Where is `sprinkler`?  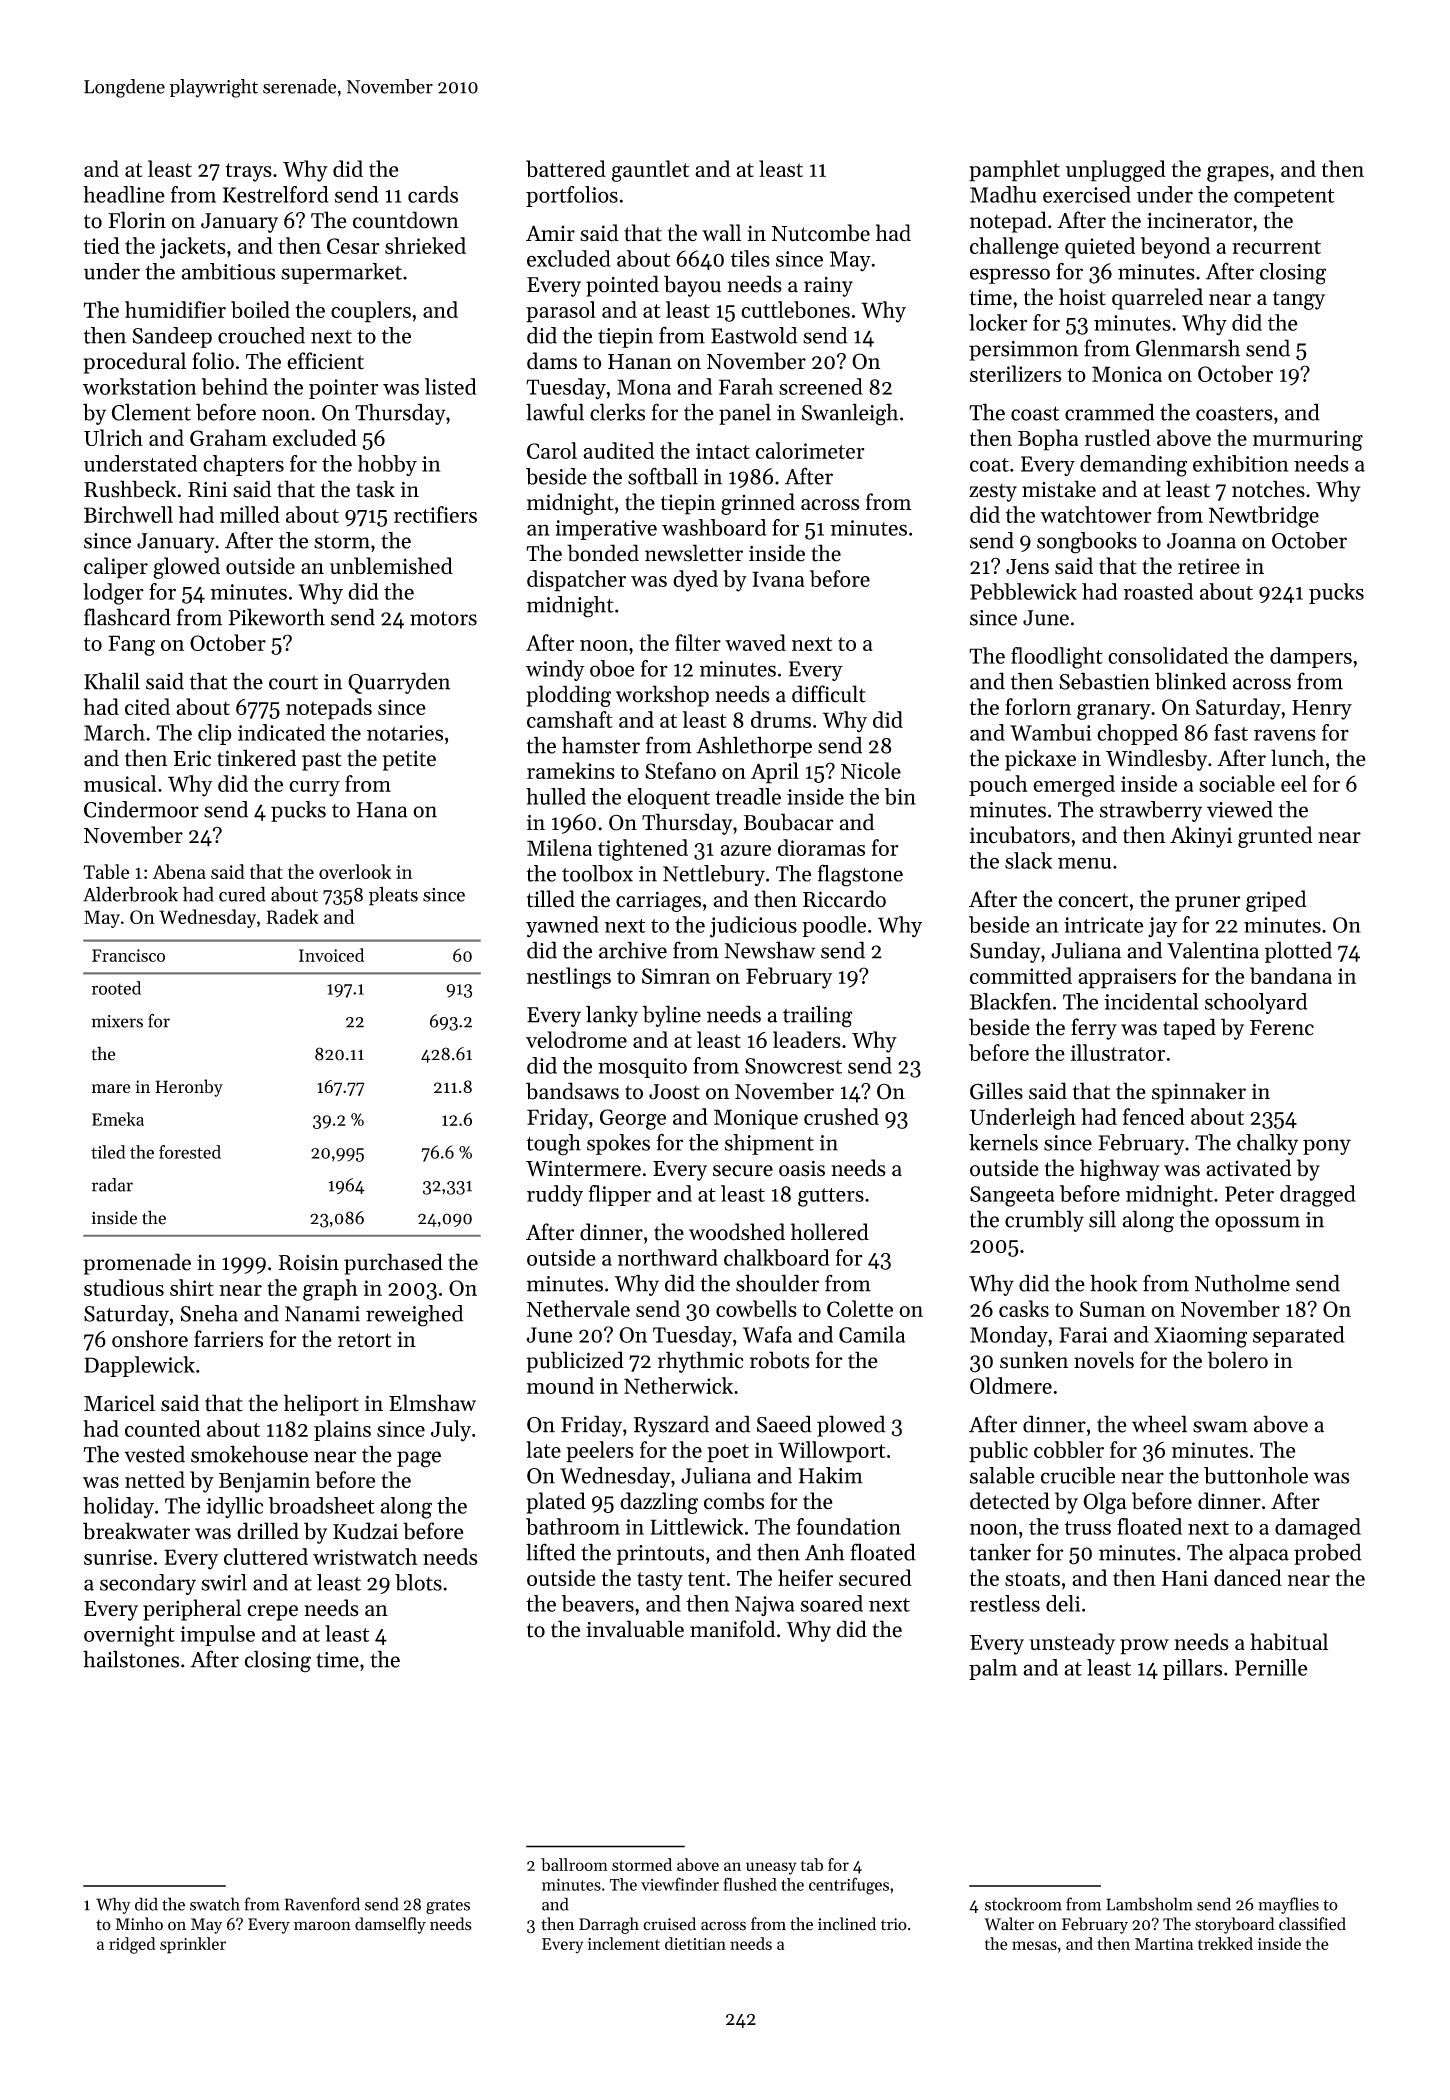
sprinkler is located at coordinates (193, 1945).
